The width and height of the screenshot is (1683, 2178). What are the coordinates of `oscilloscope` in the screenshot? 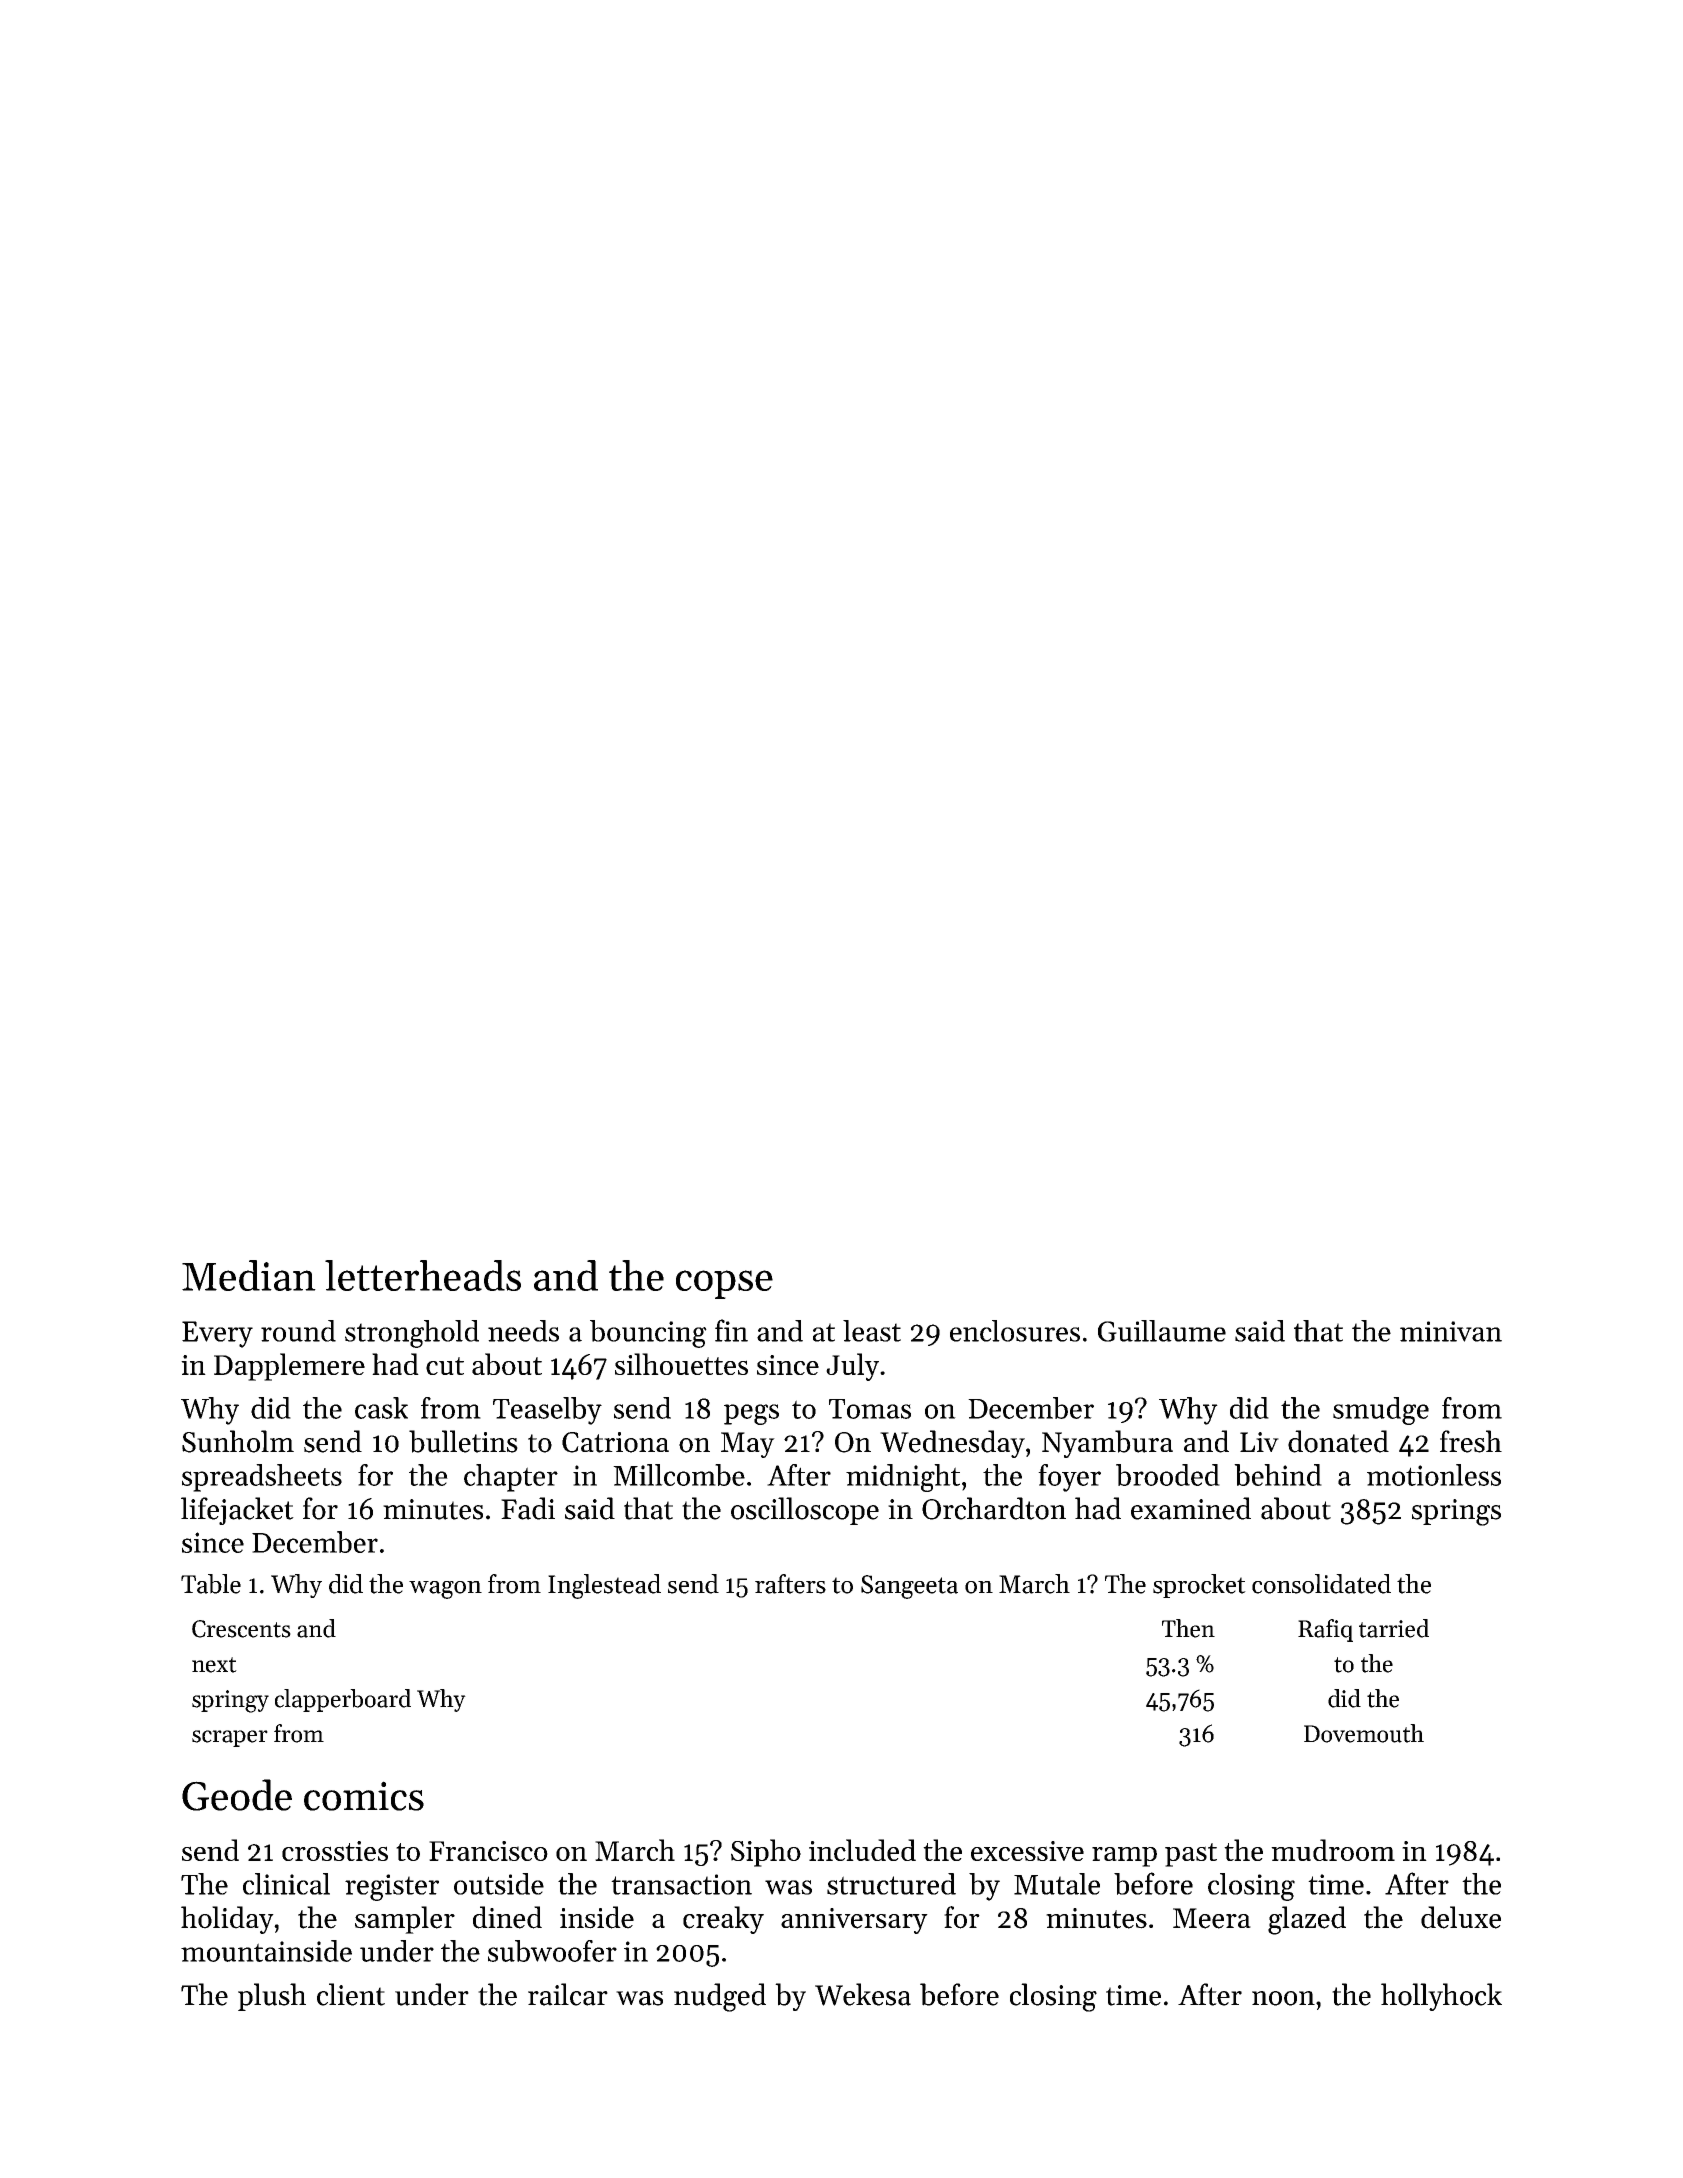 It's located at (805, 1511).
